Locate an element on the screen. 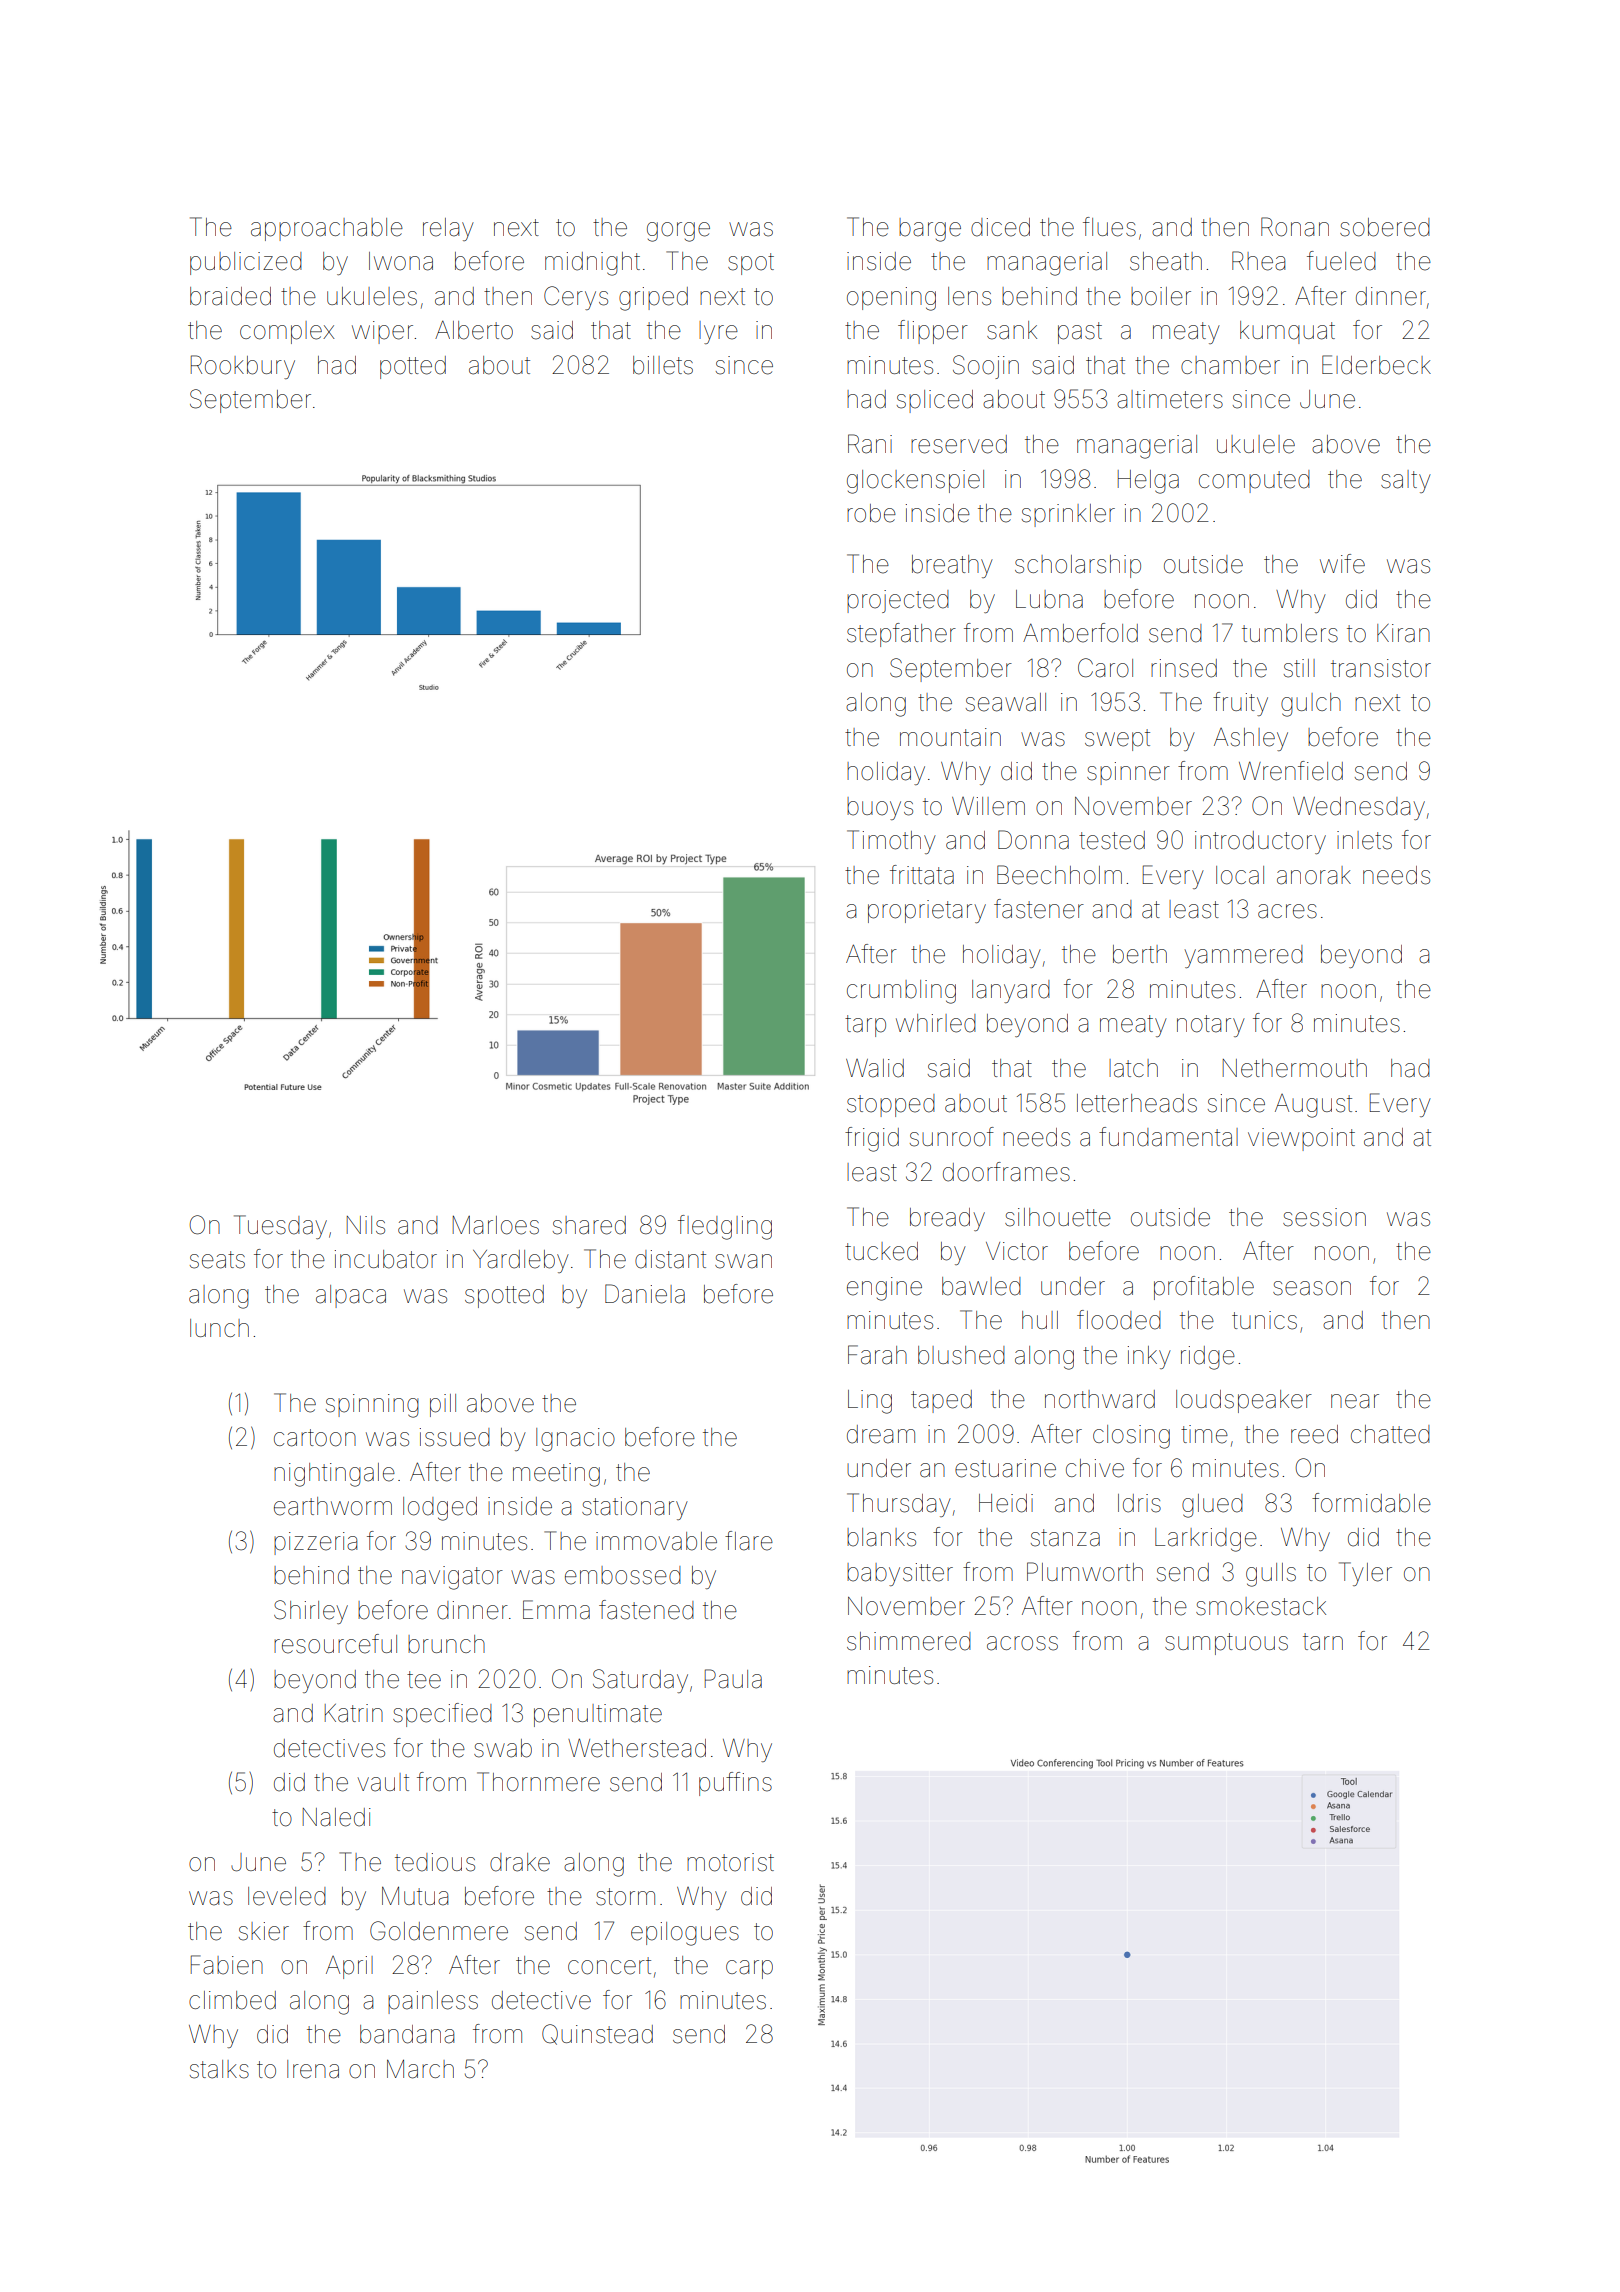  Marloes is located at coordinates (496, 1225).
